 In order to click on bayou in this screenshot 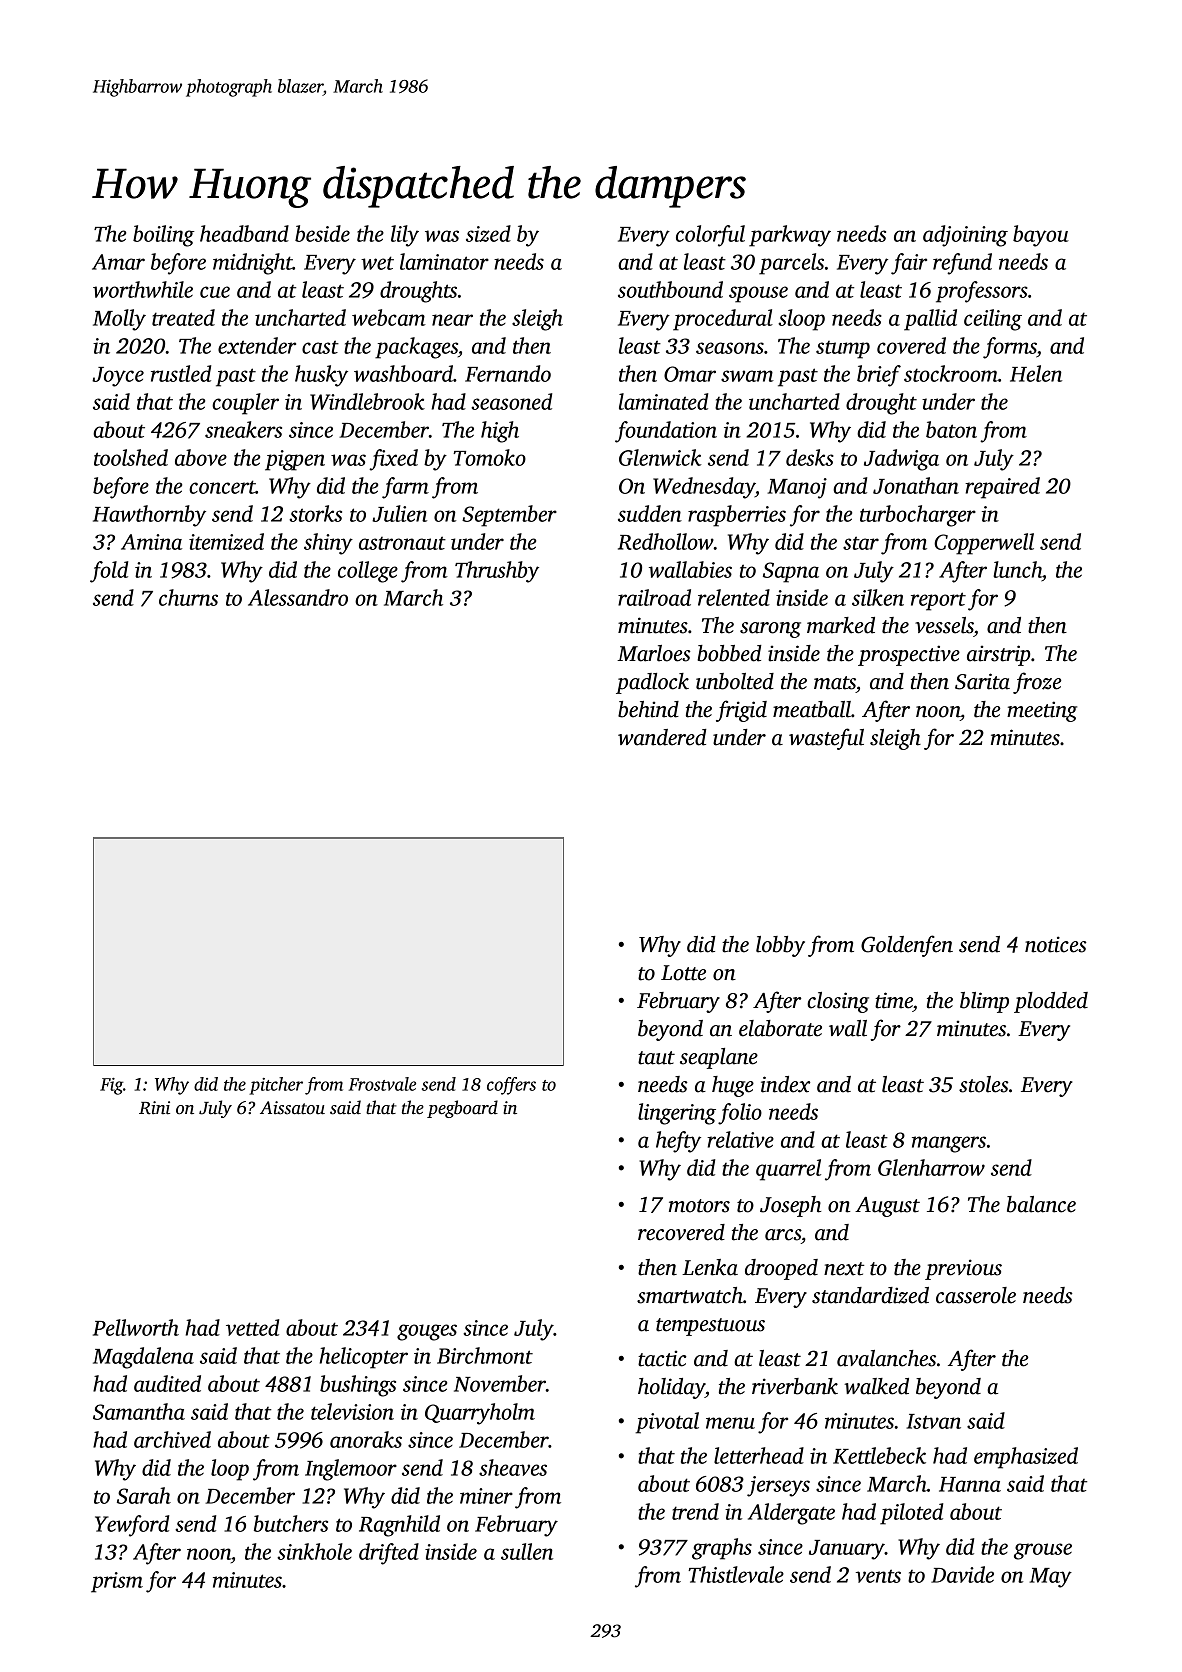, I will do `click(1041, 236)`.
